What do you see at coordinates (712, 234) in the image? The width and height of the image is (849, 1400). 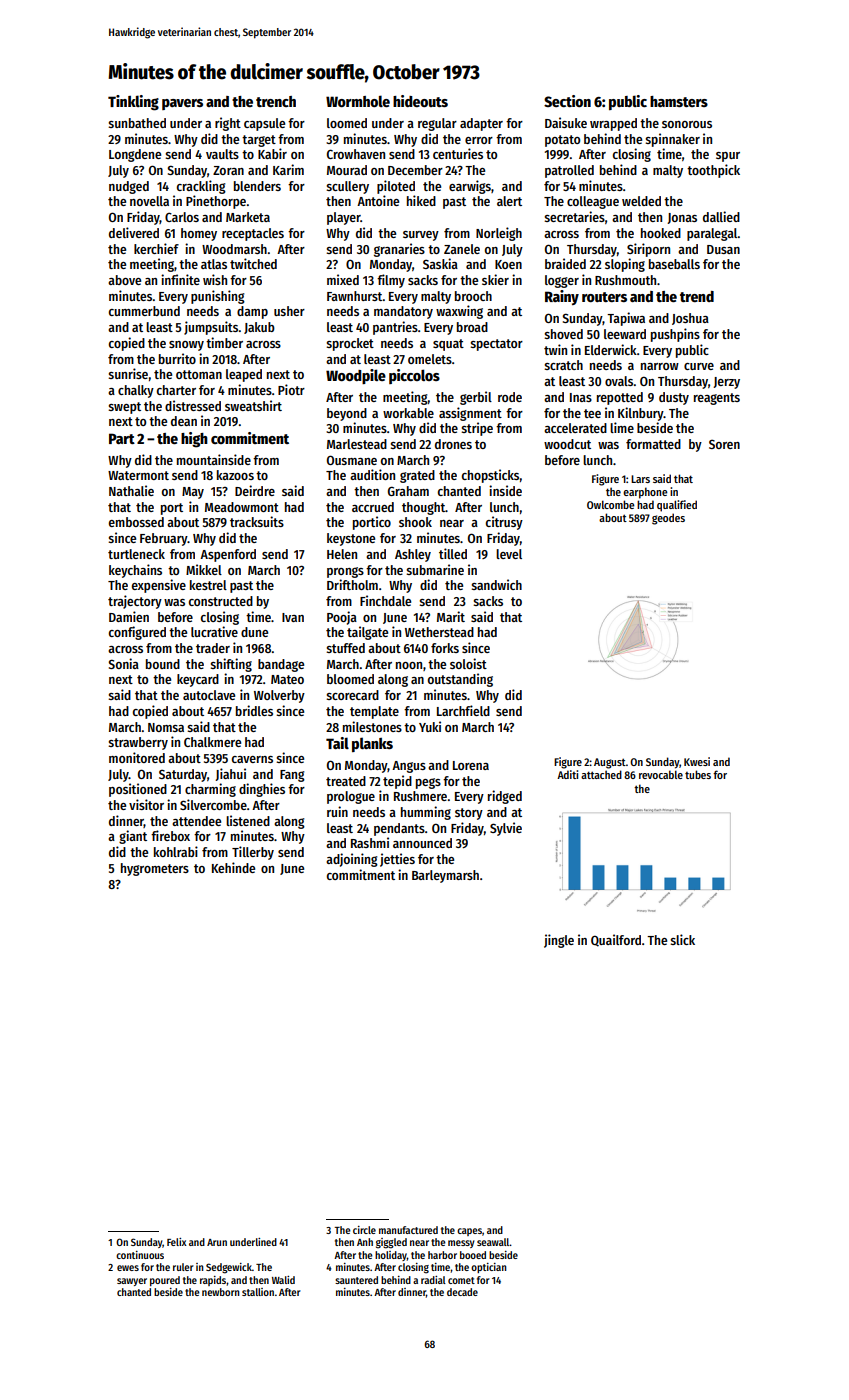 I see `paralegal` at bounding box center [712, 234].
